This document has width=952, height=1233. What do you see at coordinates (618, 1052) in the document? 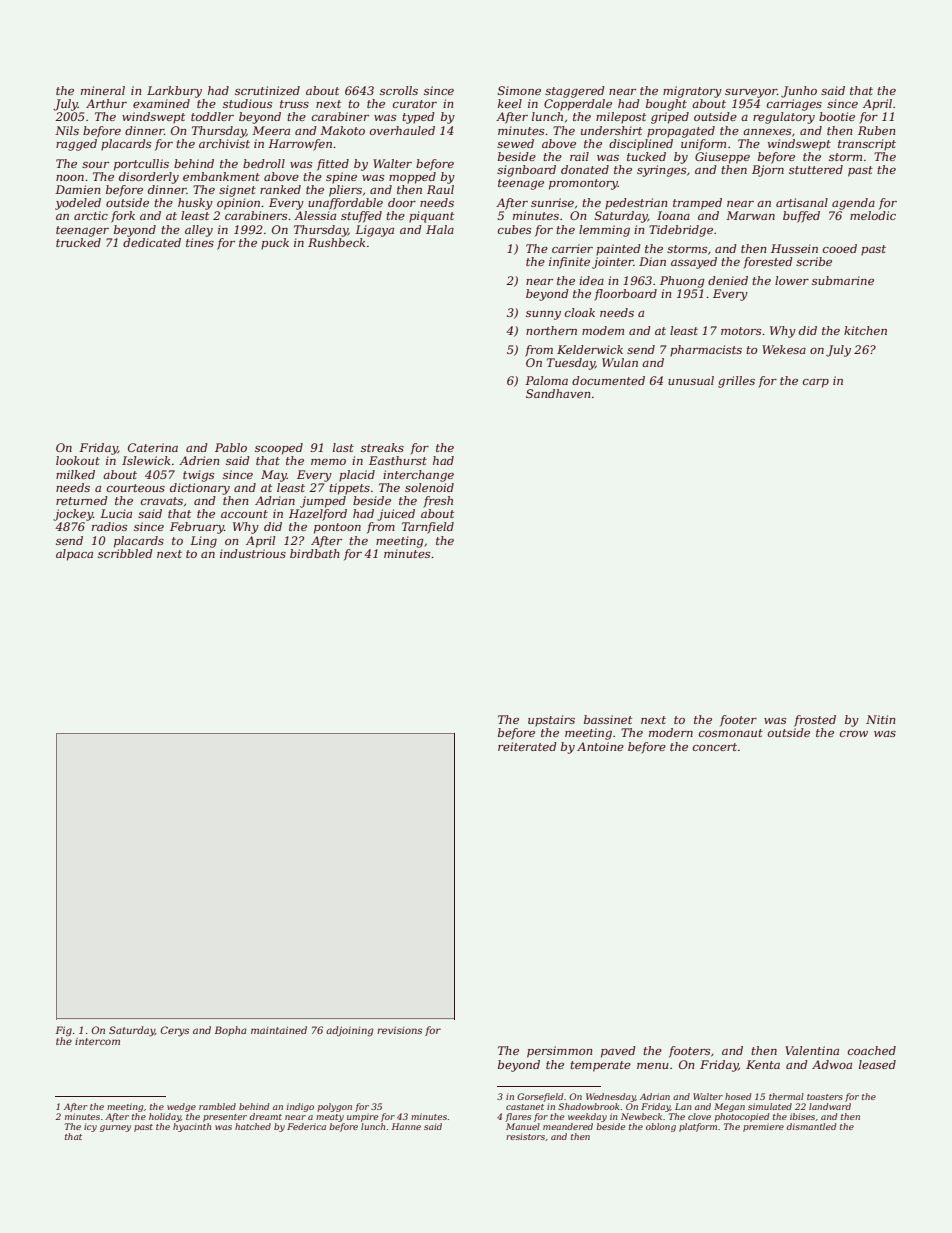
I see `paved` at bounding box center [618, 1052].
